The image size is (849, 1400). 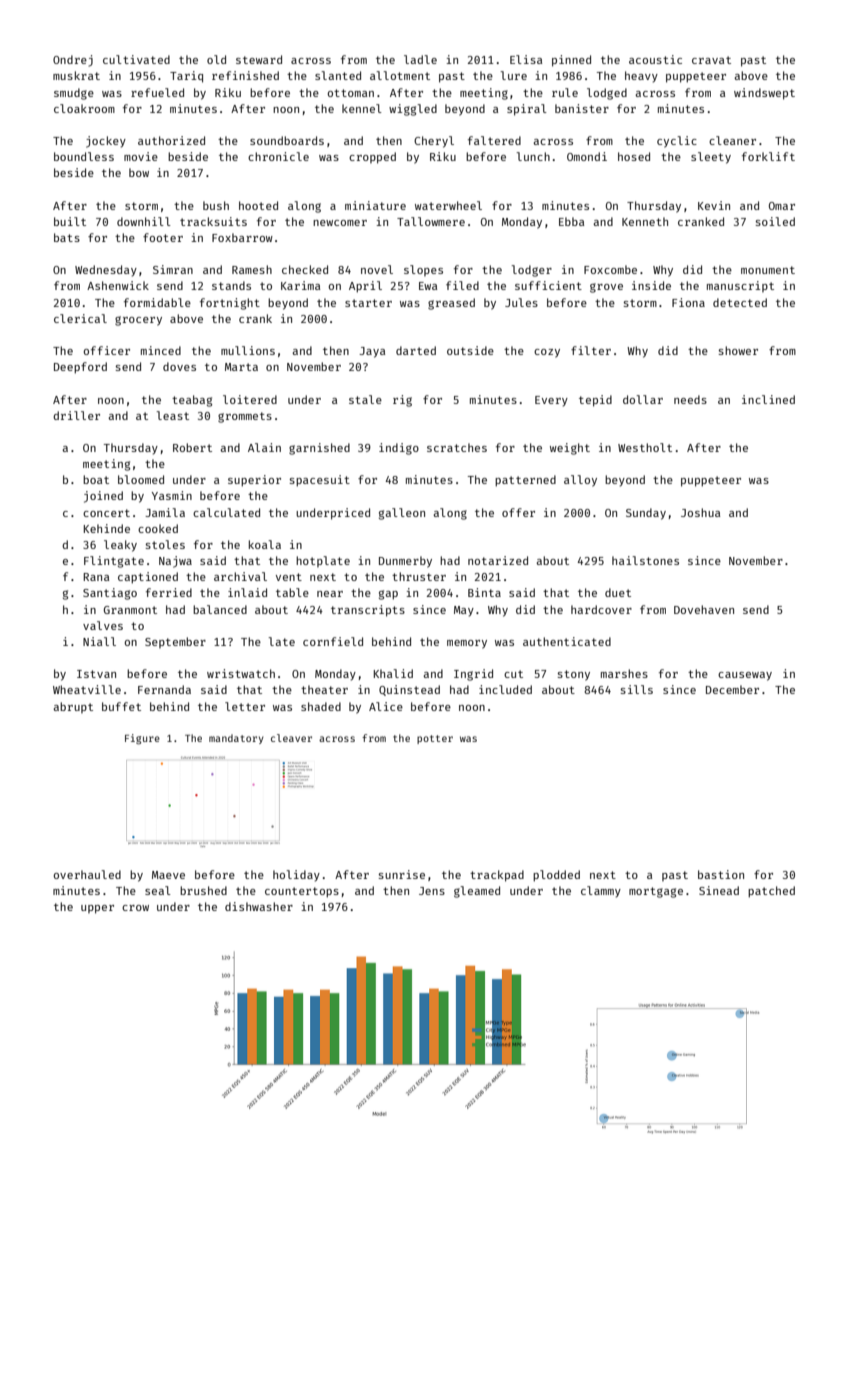 I want to click on cultivated, so click(x=136, y=59).
